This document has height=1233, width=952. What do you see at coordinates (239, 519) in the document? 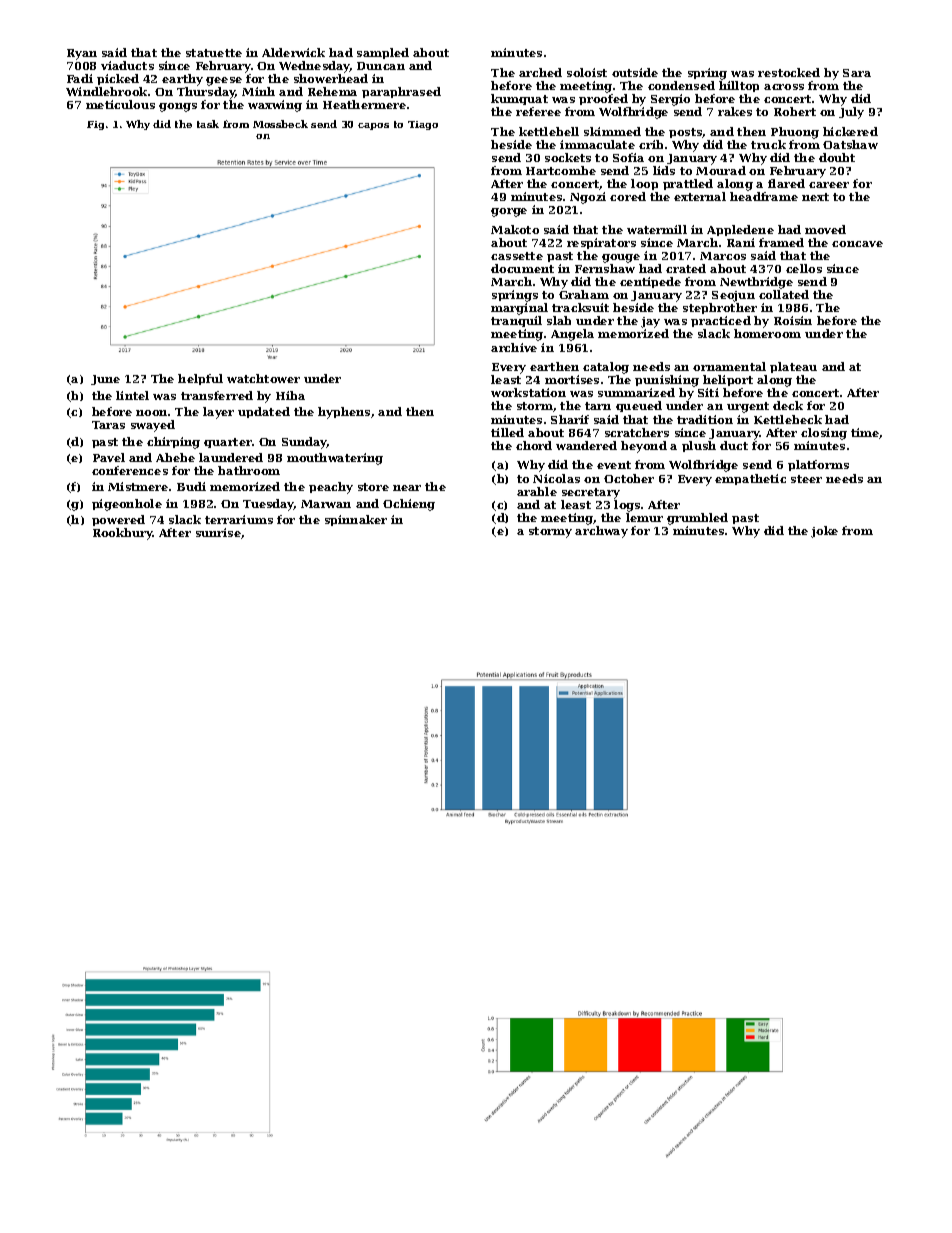
I see `terrariums` at bounding box center [239, 519].
